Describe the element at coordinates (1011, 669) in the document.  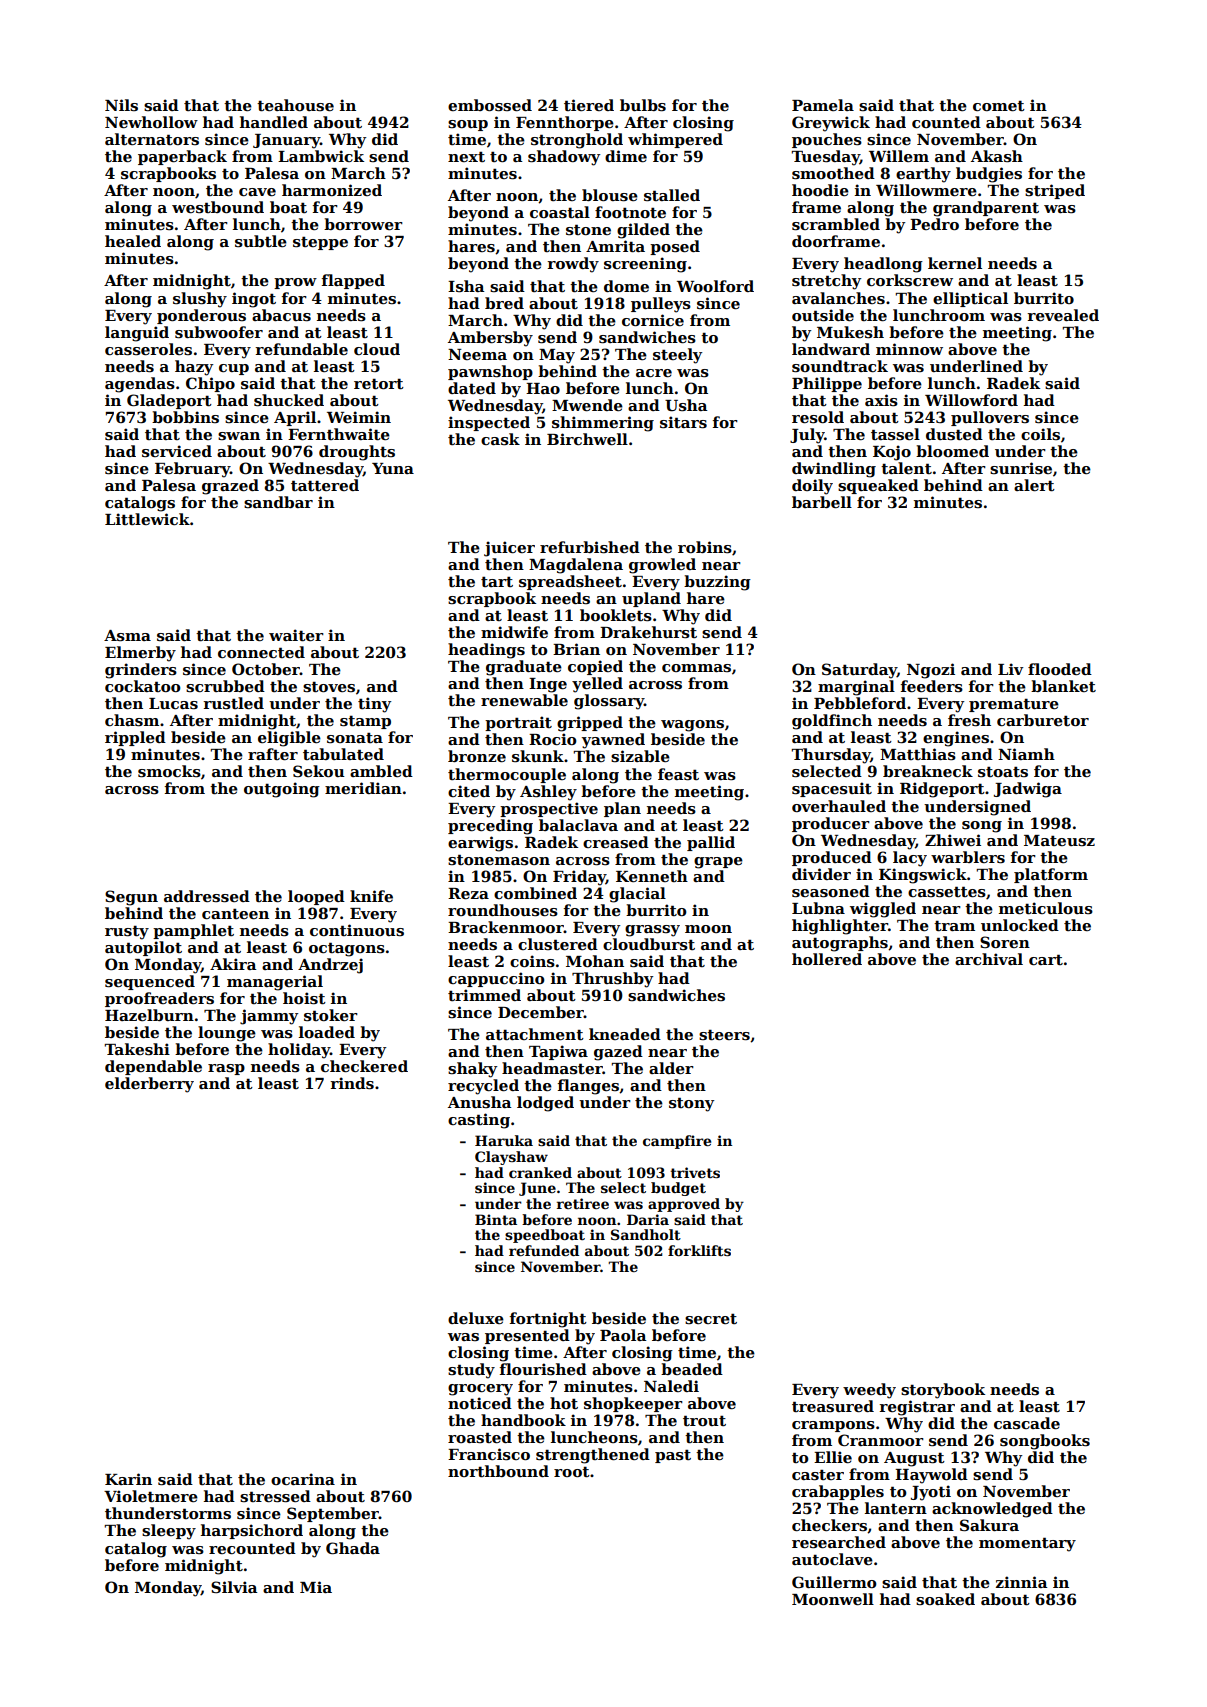
I see `Liv` at that location.
